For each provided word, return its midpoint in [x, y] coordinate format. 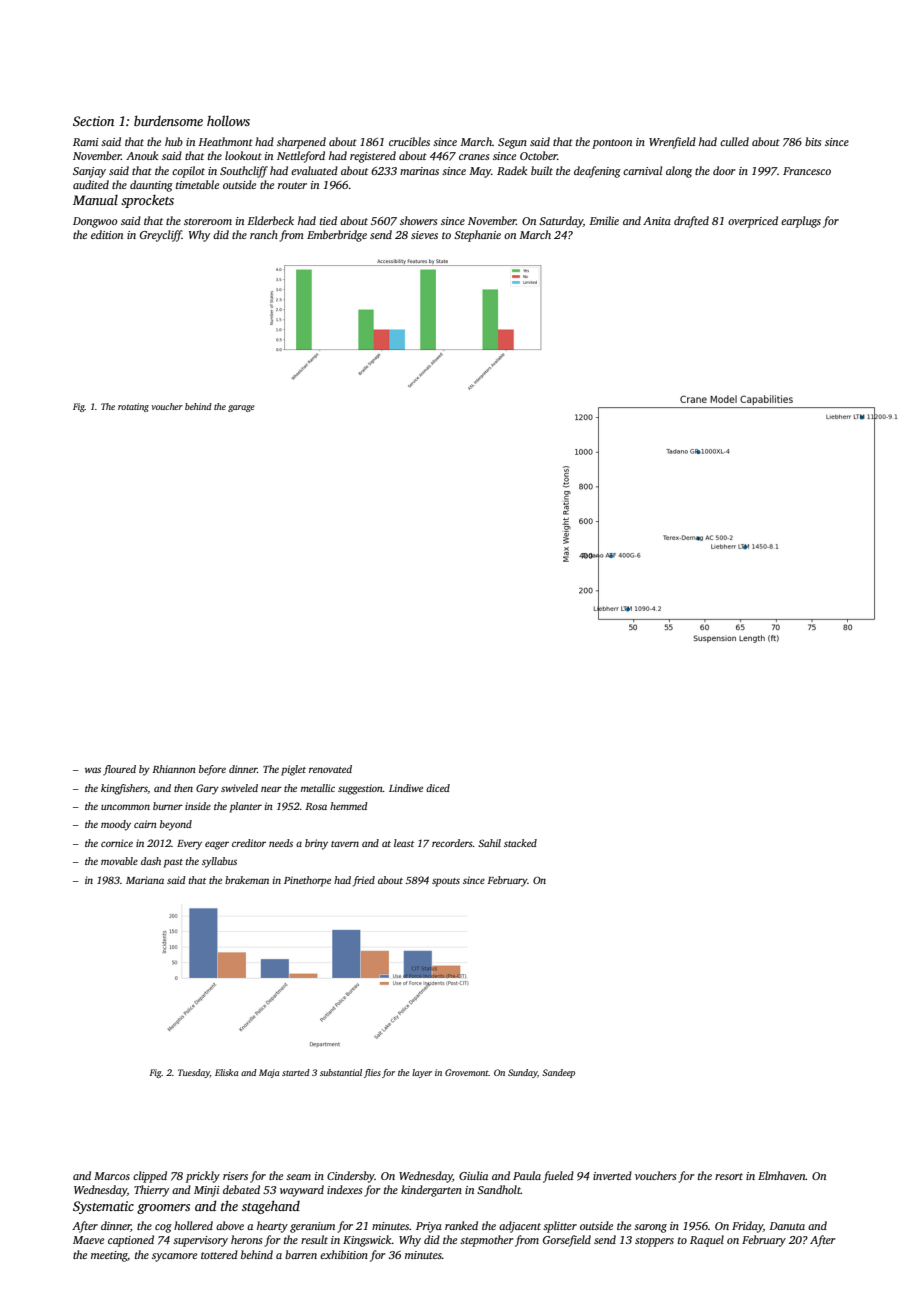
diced [438, 788]
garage [241, 408]
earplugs [801, 222]
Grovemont [467, 1072]
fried [364, 881]
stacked [520, 843]
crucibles [409, 141]
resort [729, 1176]
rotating [133, 407]
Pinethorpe [307, 881]
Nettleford [301, 157]
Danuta [787, 1226]
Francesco [807, 171]
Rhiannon [174, 769]
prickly [203, 1177]
